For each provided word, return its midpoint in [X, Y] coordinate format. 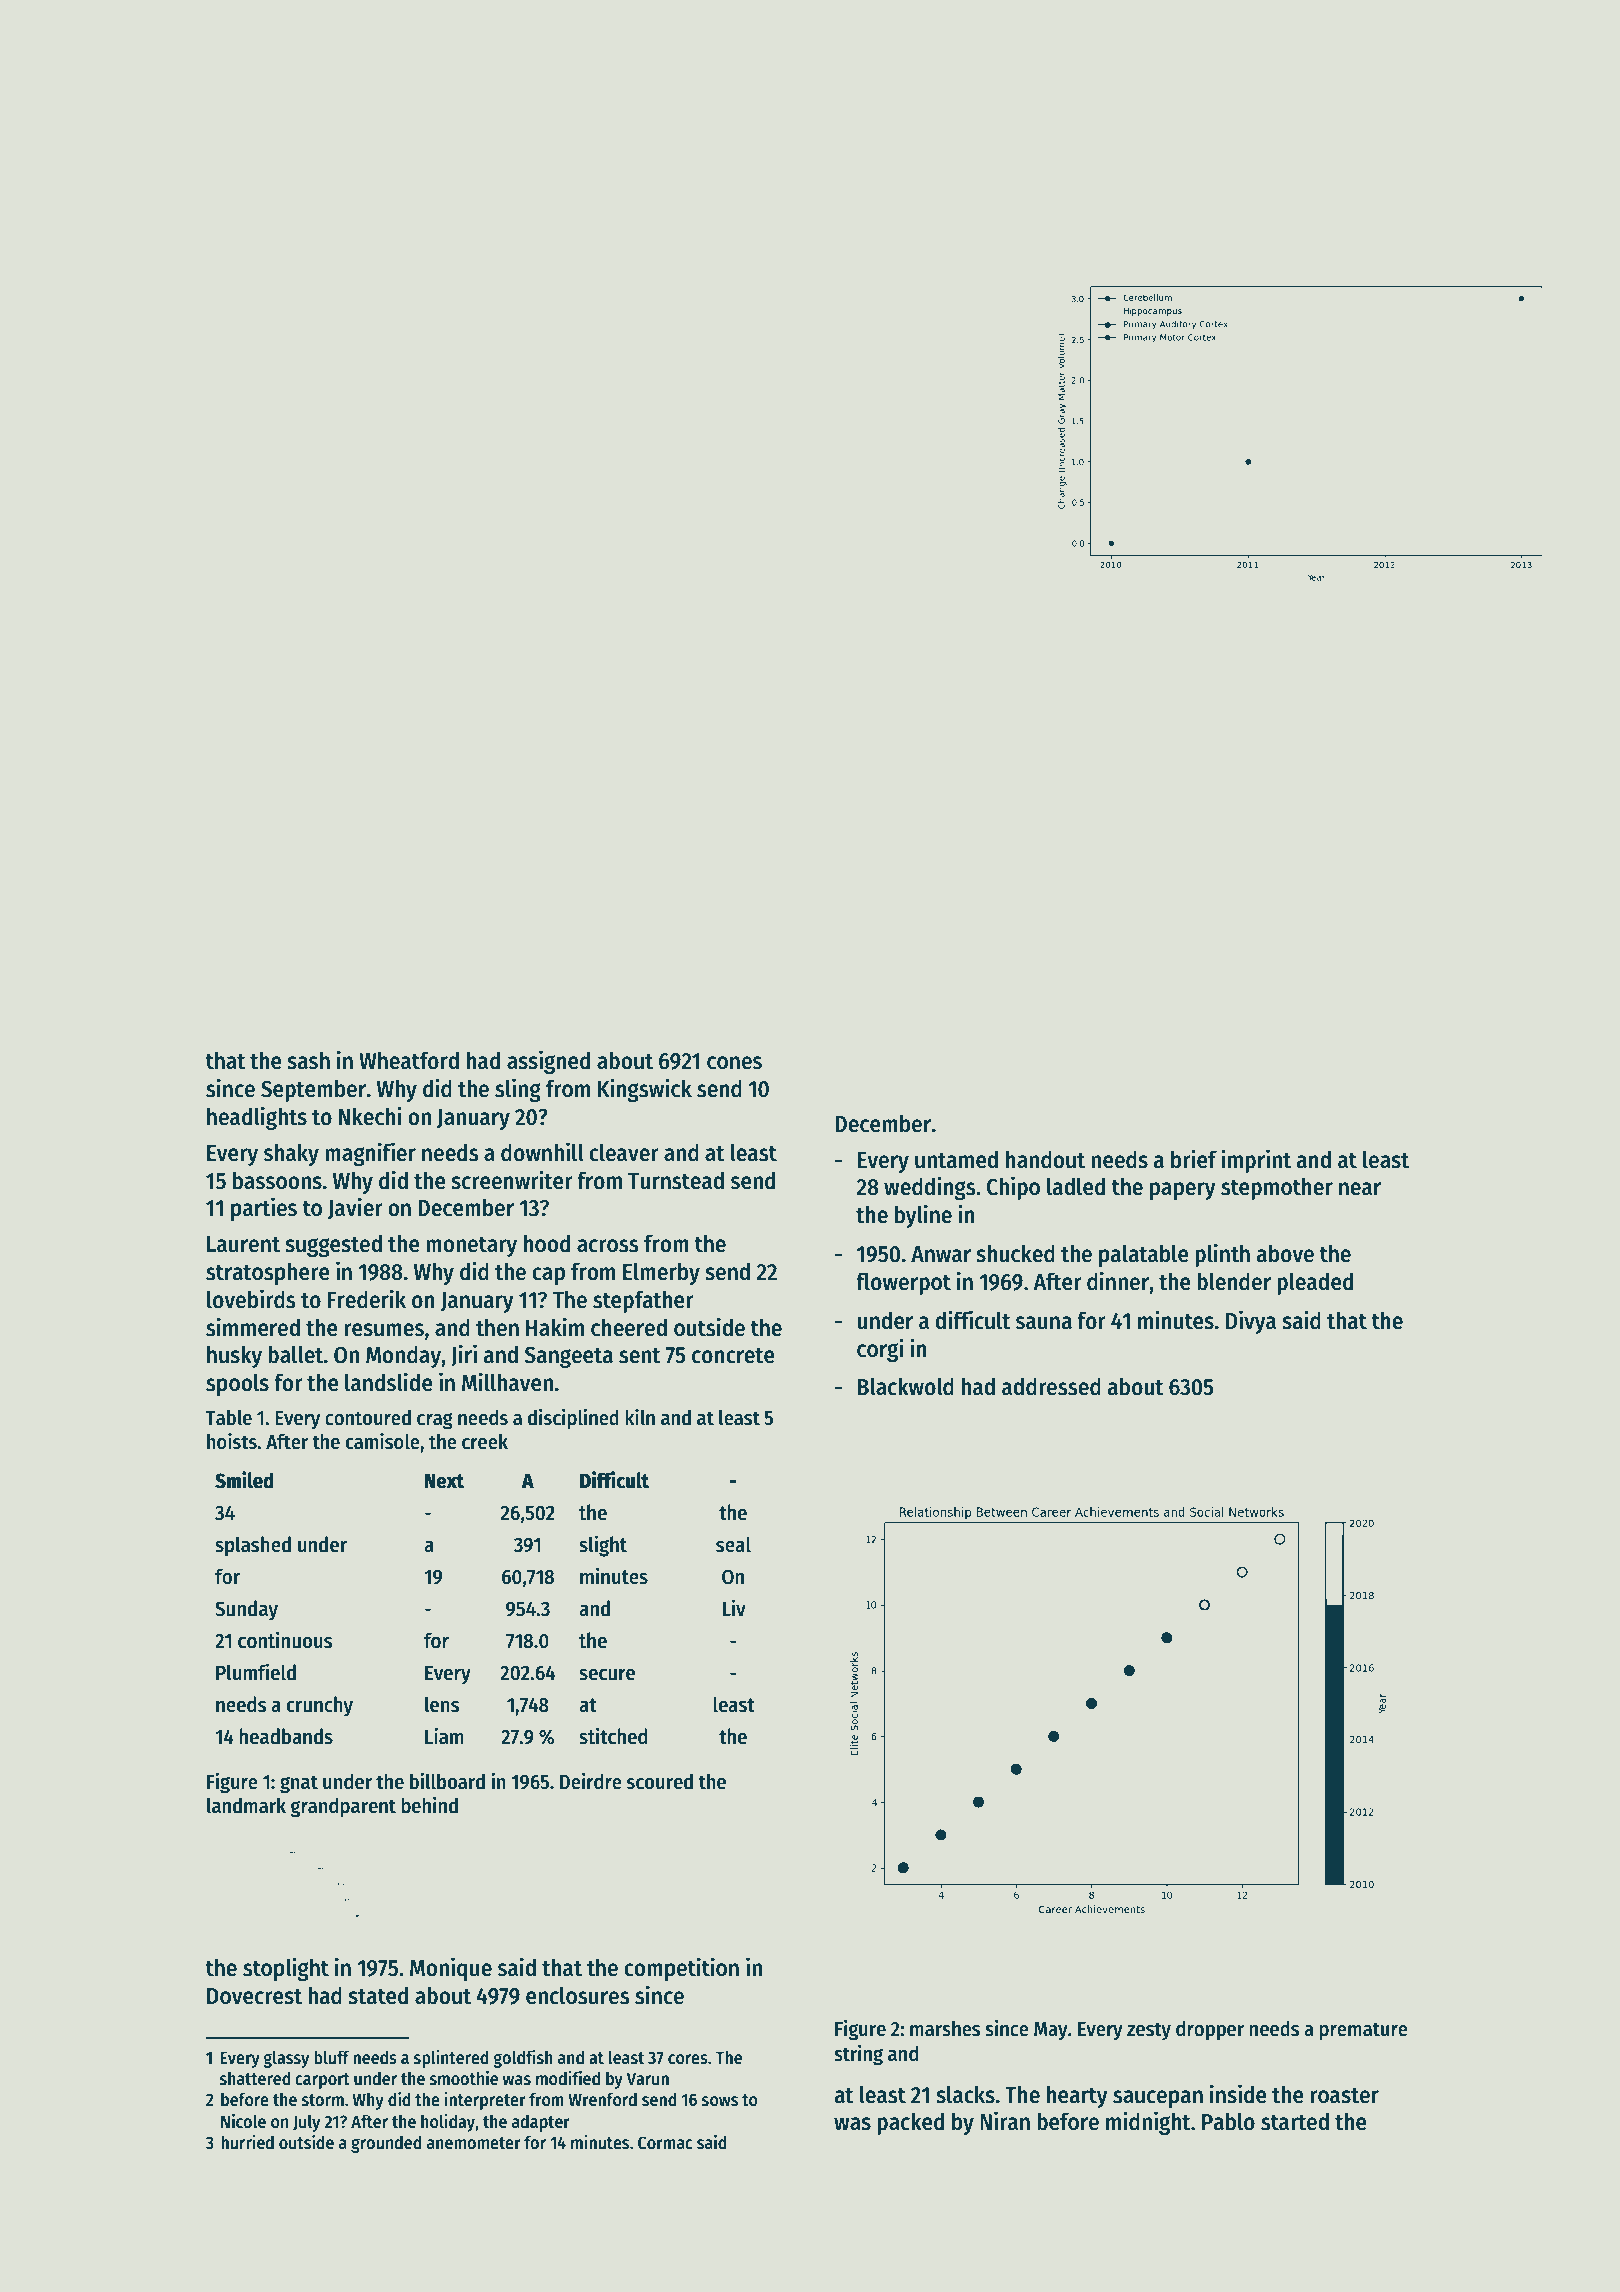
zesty [1149, 2031]
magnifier [370, 1154]
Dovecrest [254, 1996]
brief [1194, 1159]
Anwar [941, 1254]
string [858, 2055]
